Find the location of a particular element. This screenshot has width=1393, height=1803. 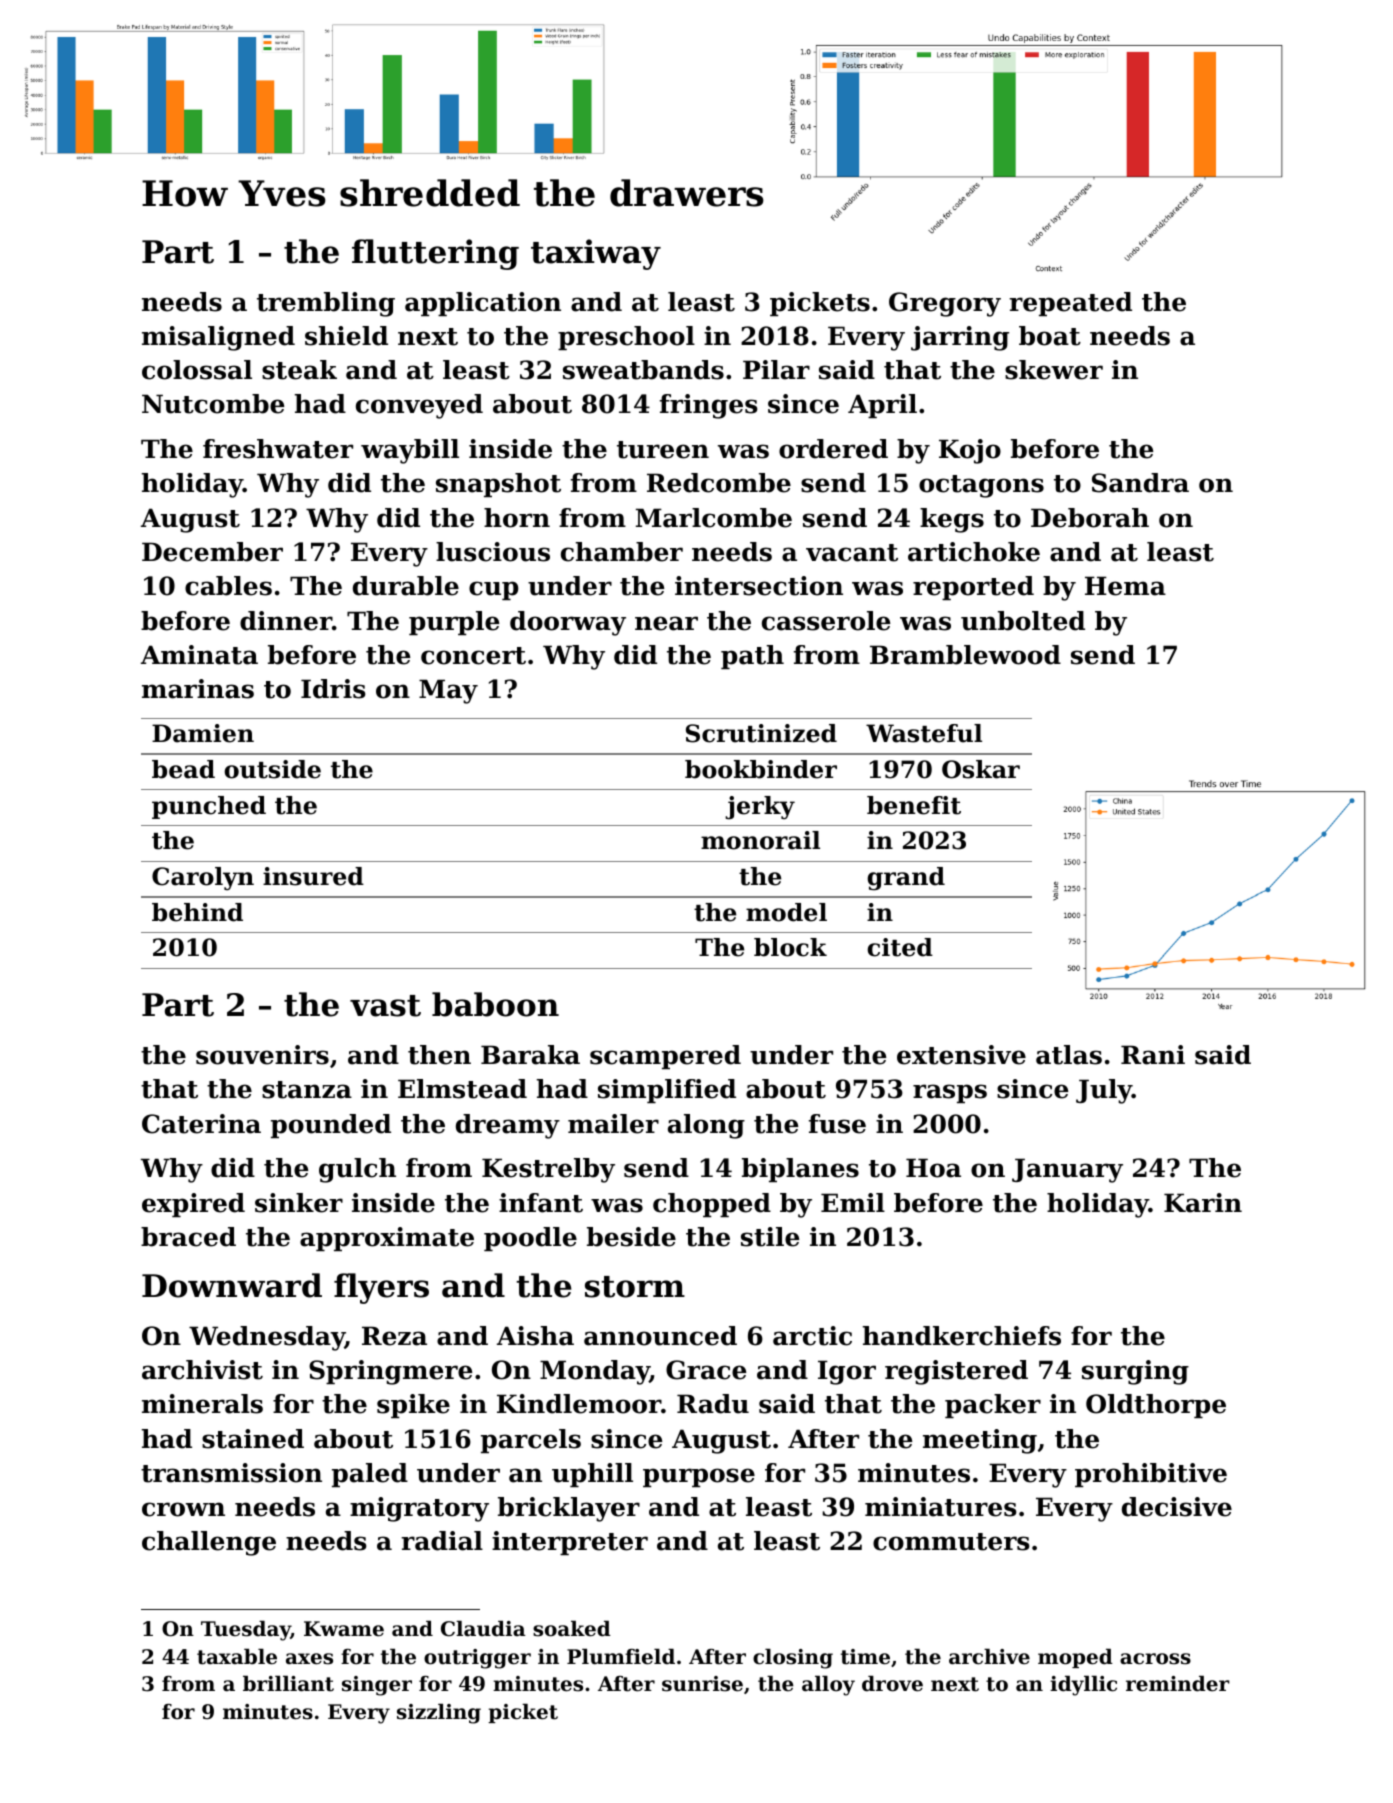

outrigger is located at coordinates (477, 1659).
